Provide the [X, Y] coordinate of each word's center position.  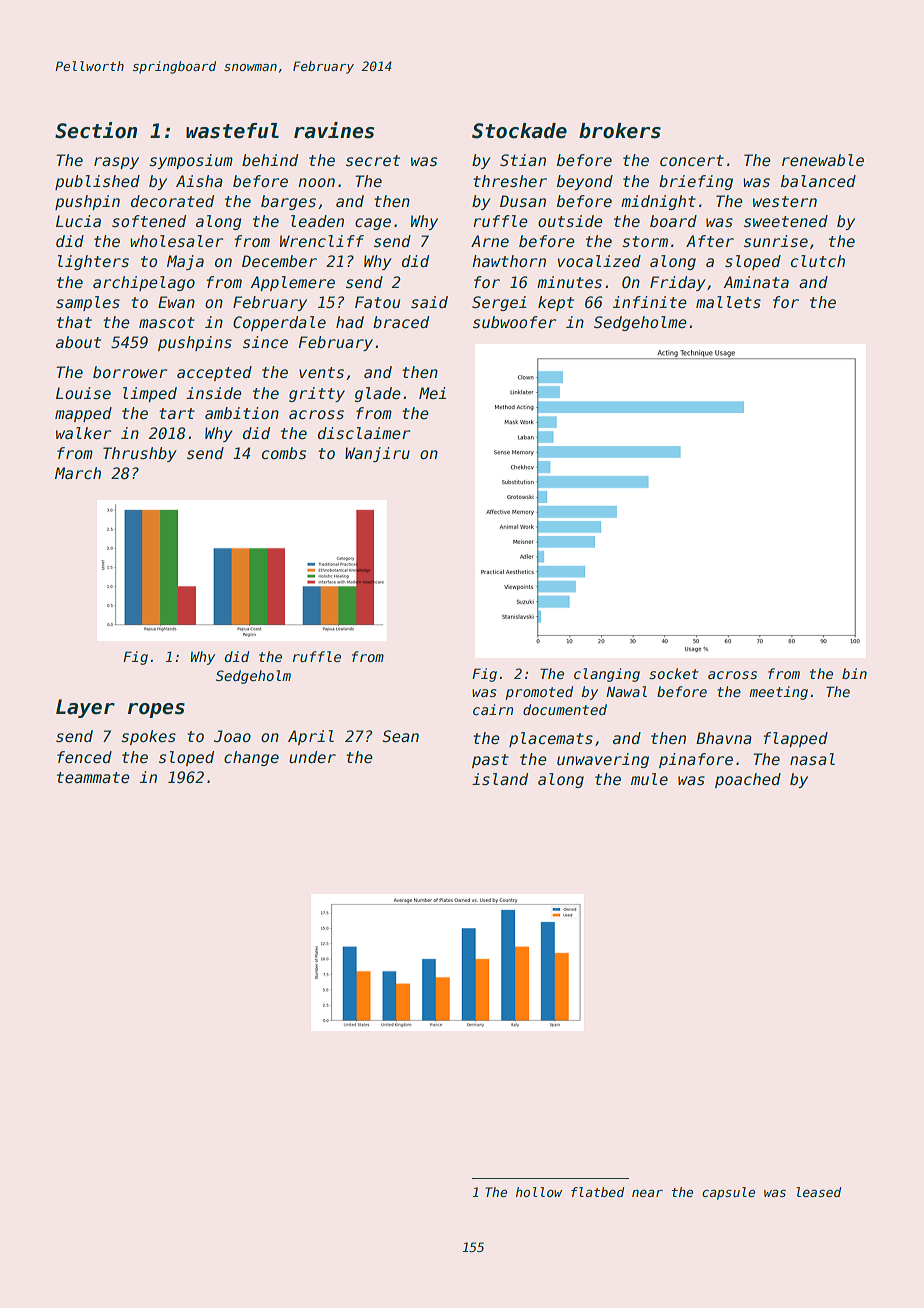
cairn [493, 709]
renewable [823, 160]
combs [284, 453]
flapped [796, 739]
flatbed [598, 1192]
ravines [334, 130]
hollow [539, 1192]
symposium [191, 161]
